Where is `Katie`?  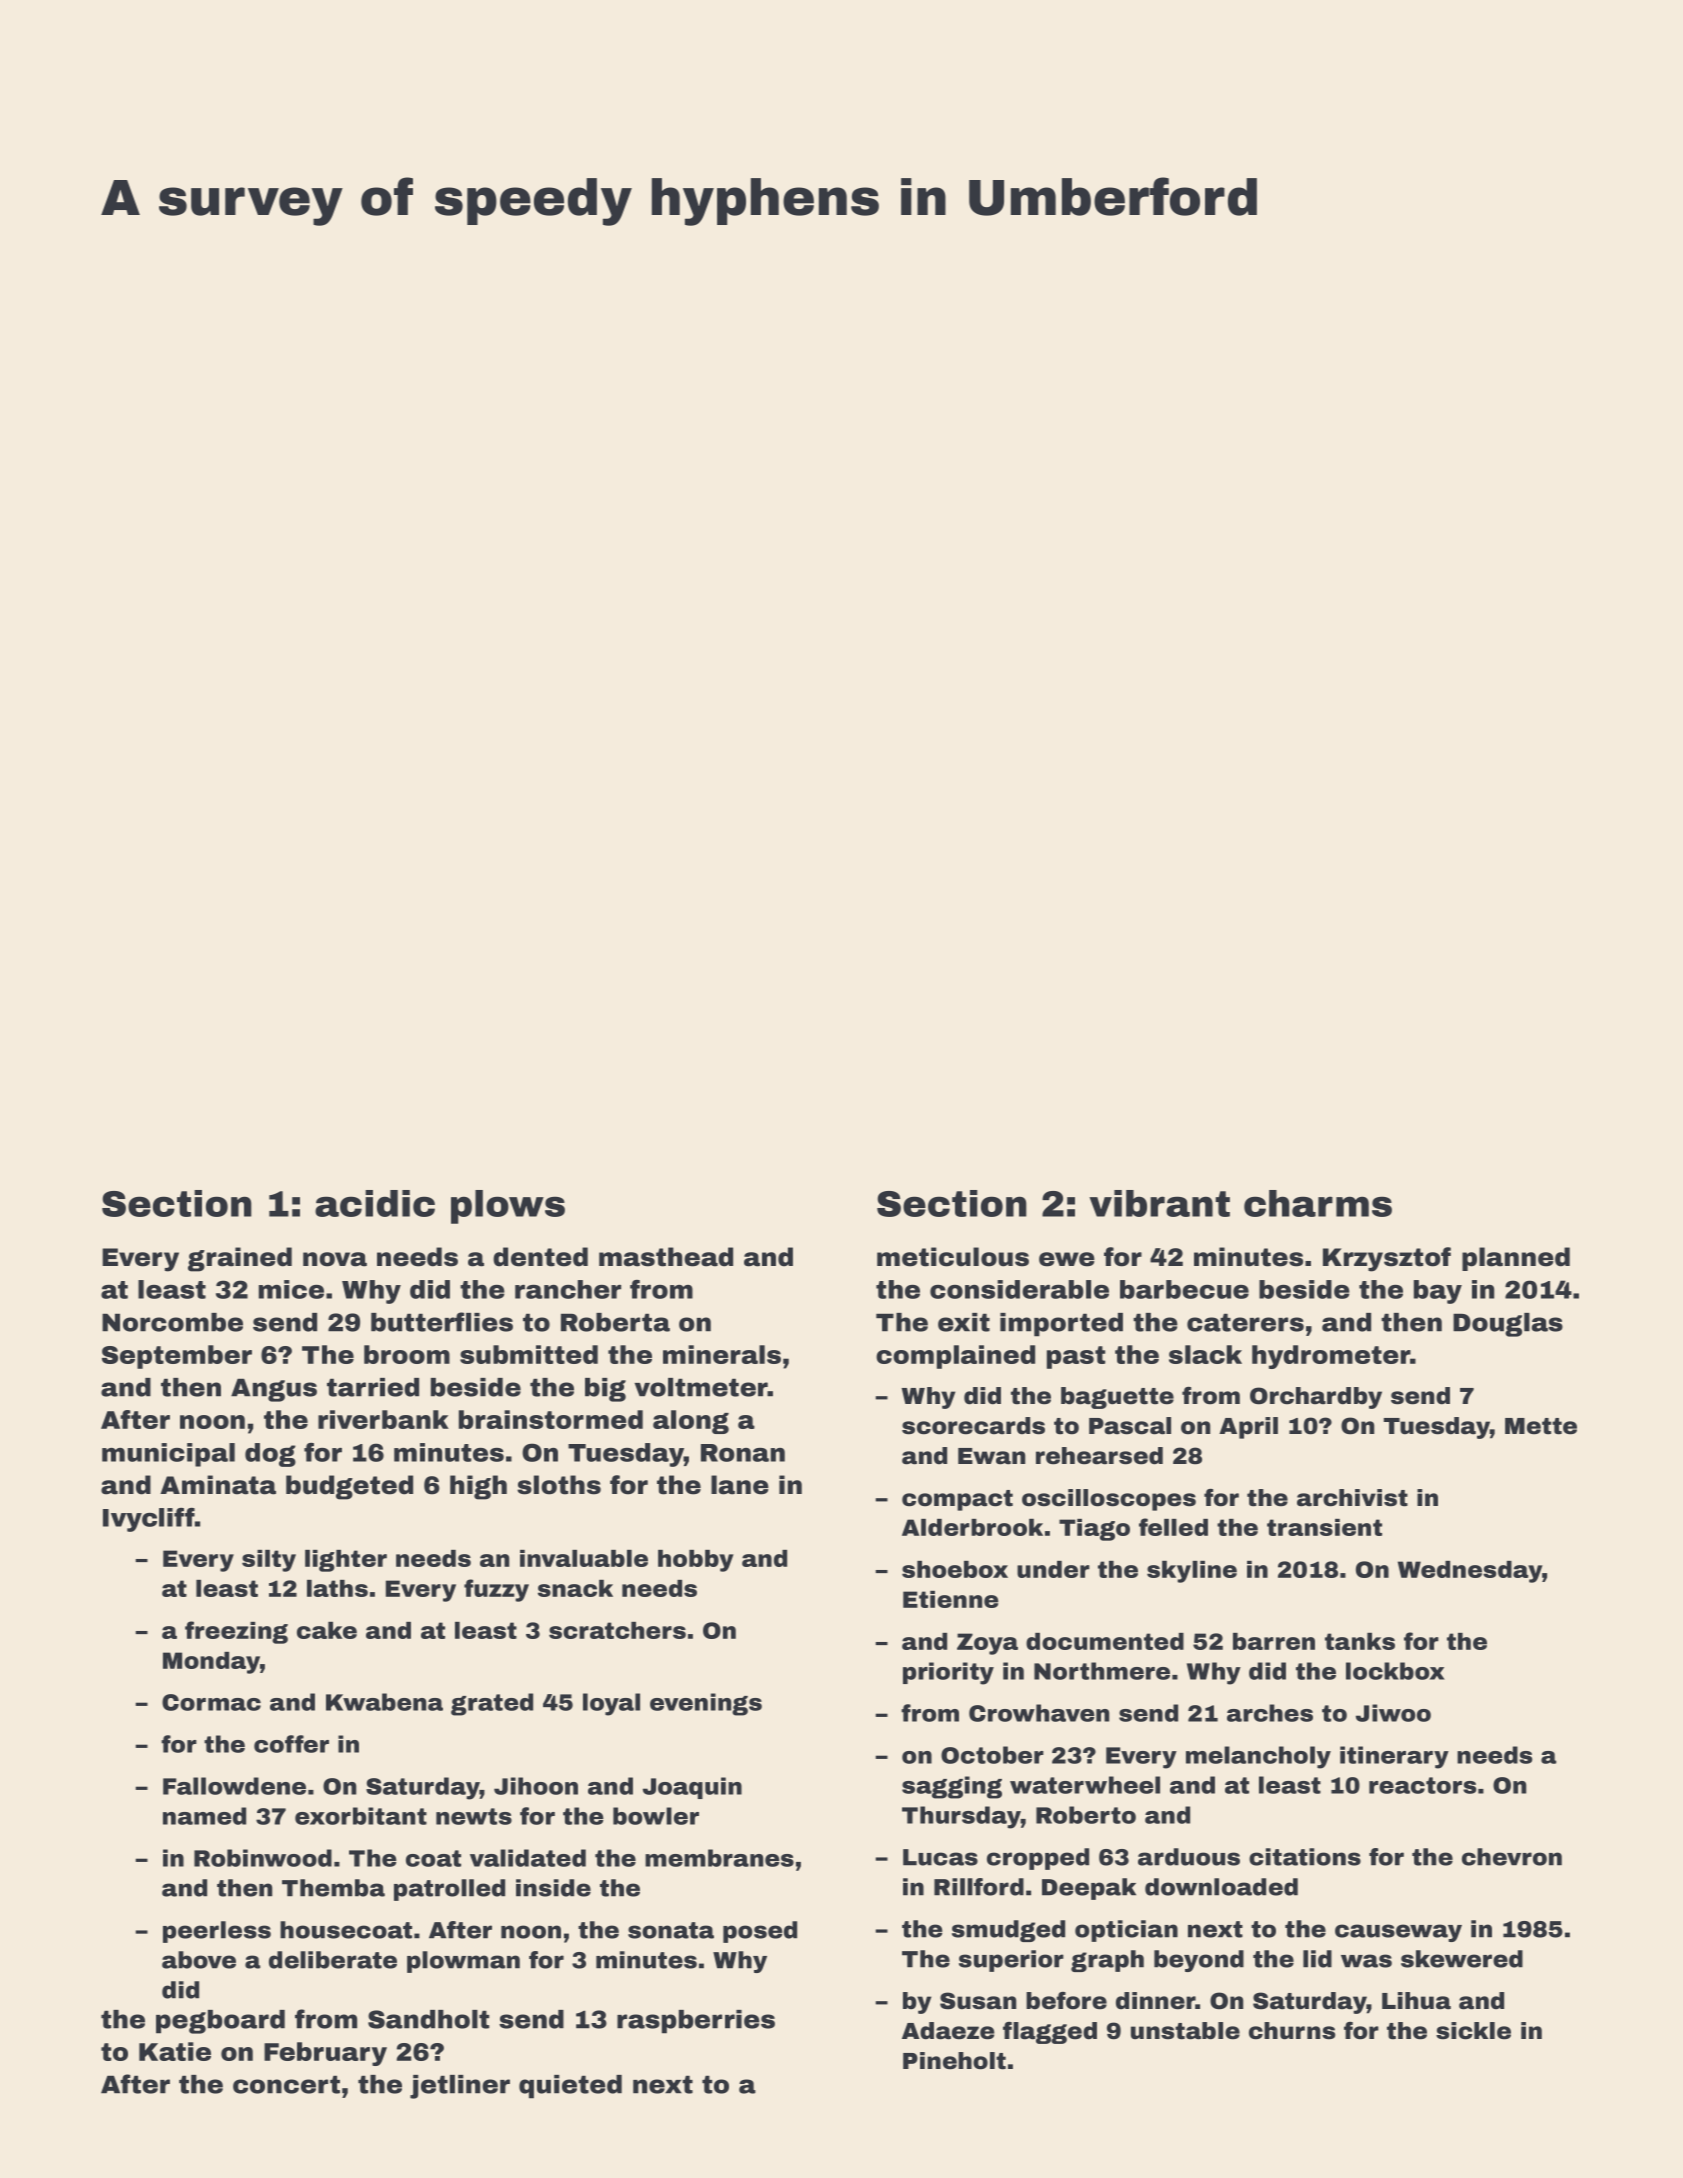
Katie is located at coordinates (175, 2051).
